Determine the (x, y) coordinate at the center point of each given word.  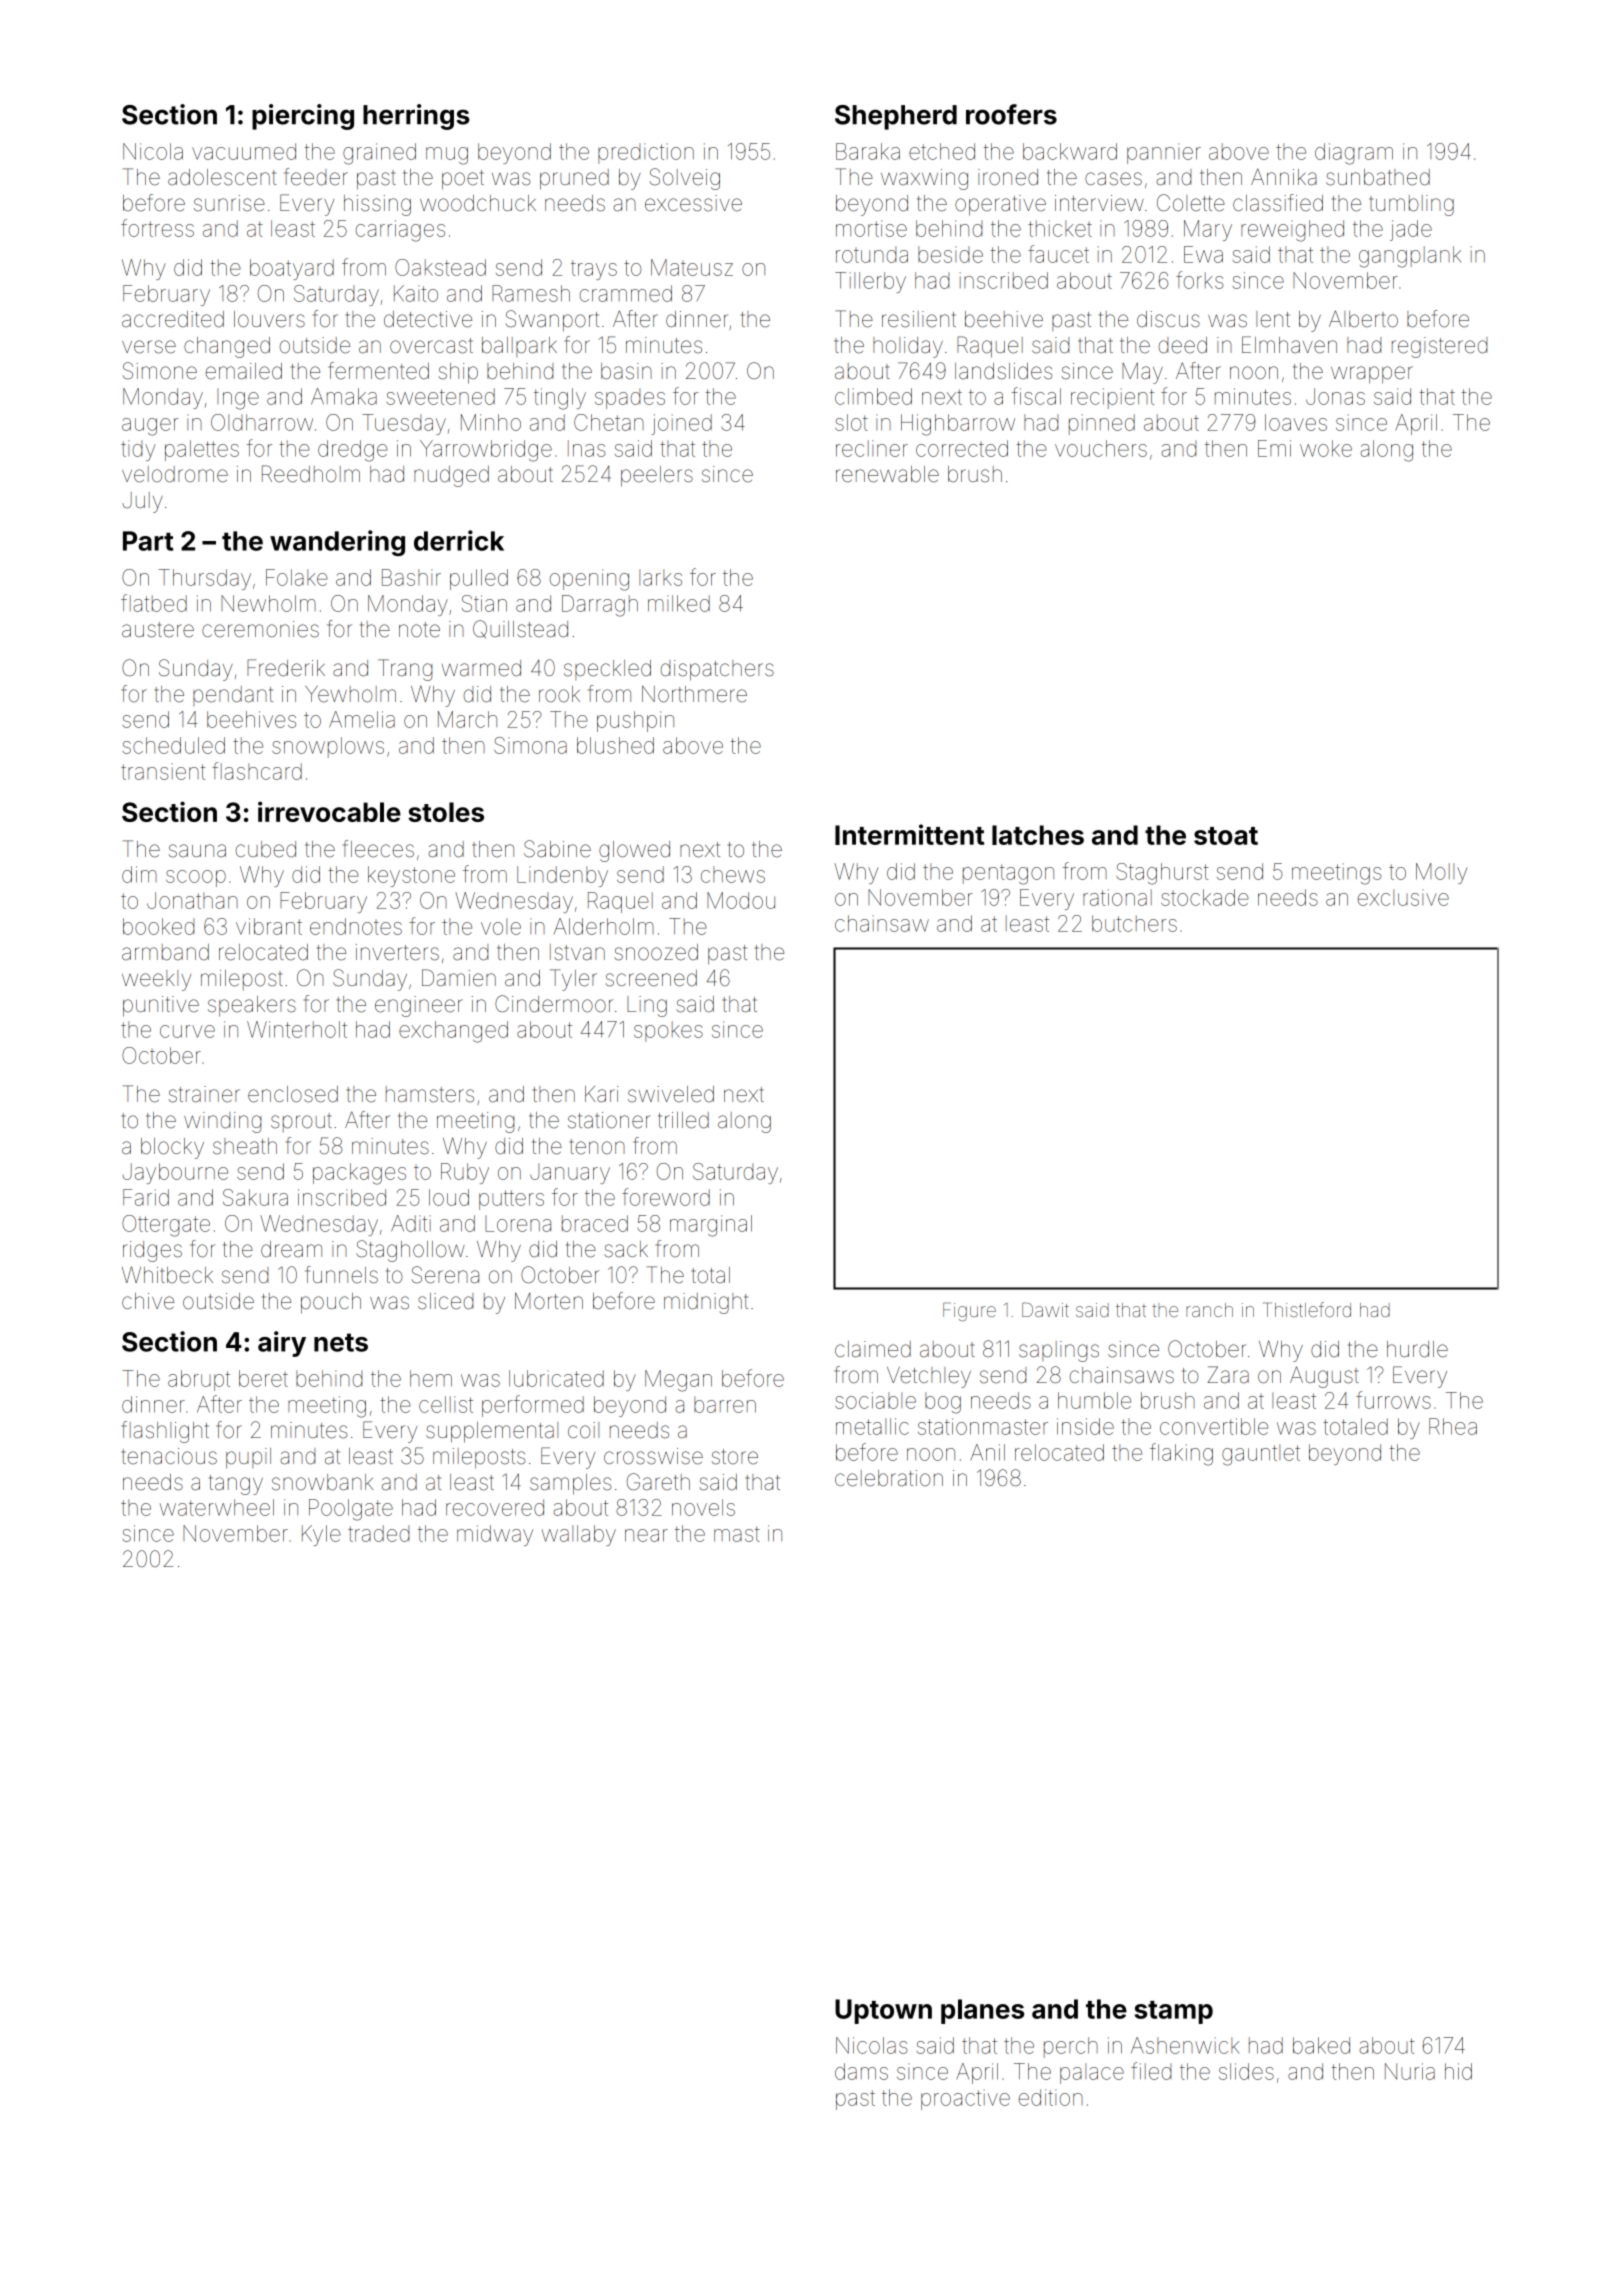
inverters (397, 952)
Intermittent (909, 834)
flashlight (165, 1432)
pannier (1164, 153)
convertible (1214, 1426)
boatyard (292, 269)
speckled (607, 670)
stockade (1205, 897)
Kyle (321, 1535)
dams (861, 2071)
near (646, 1535)
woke (1326, 448)
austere (158, 630)
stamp (1174, 2012)
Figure (969, 1312)
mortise (871, 228)
